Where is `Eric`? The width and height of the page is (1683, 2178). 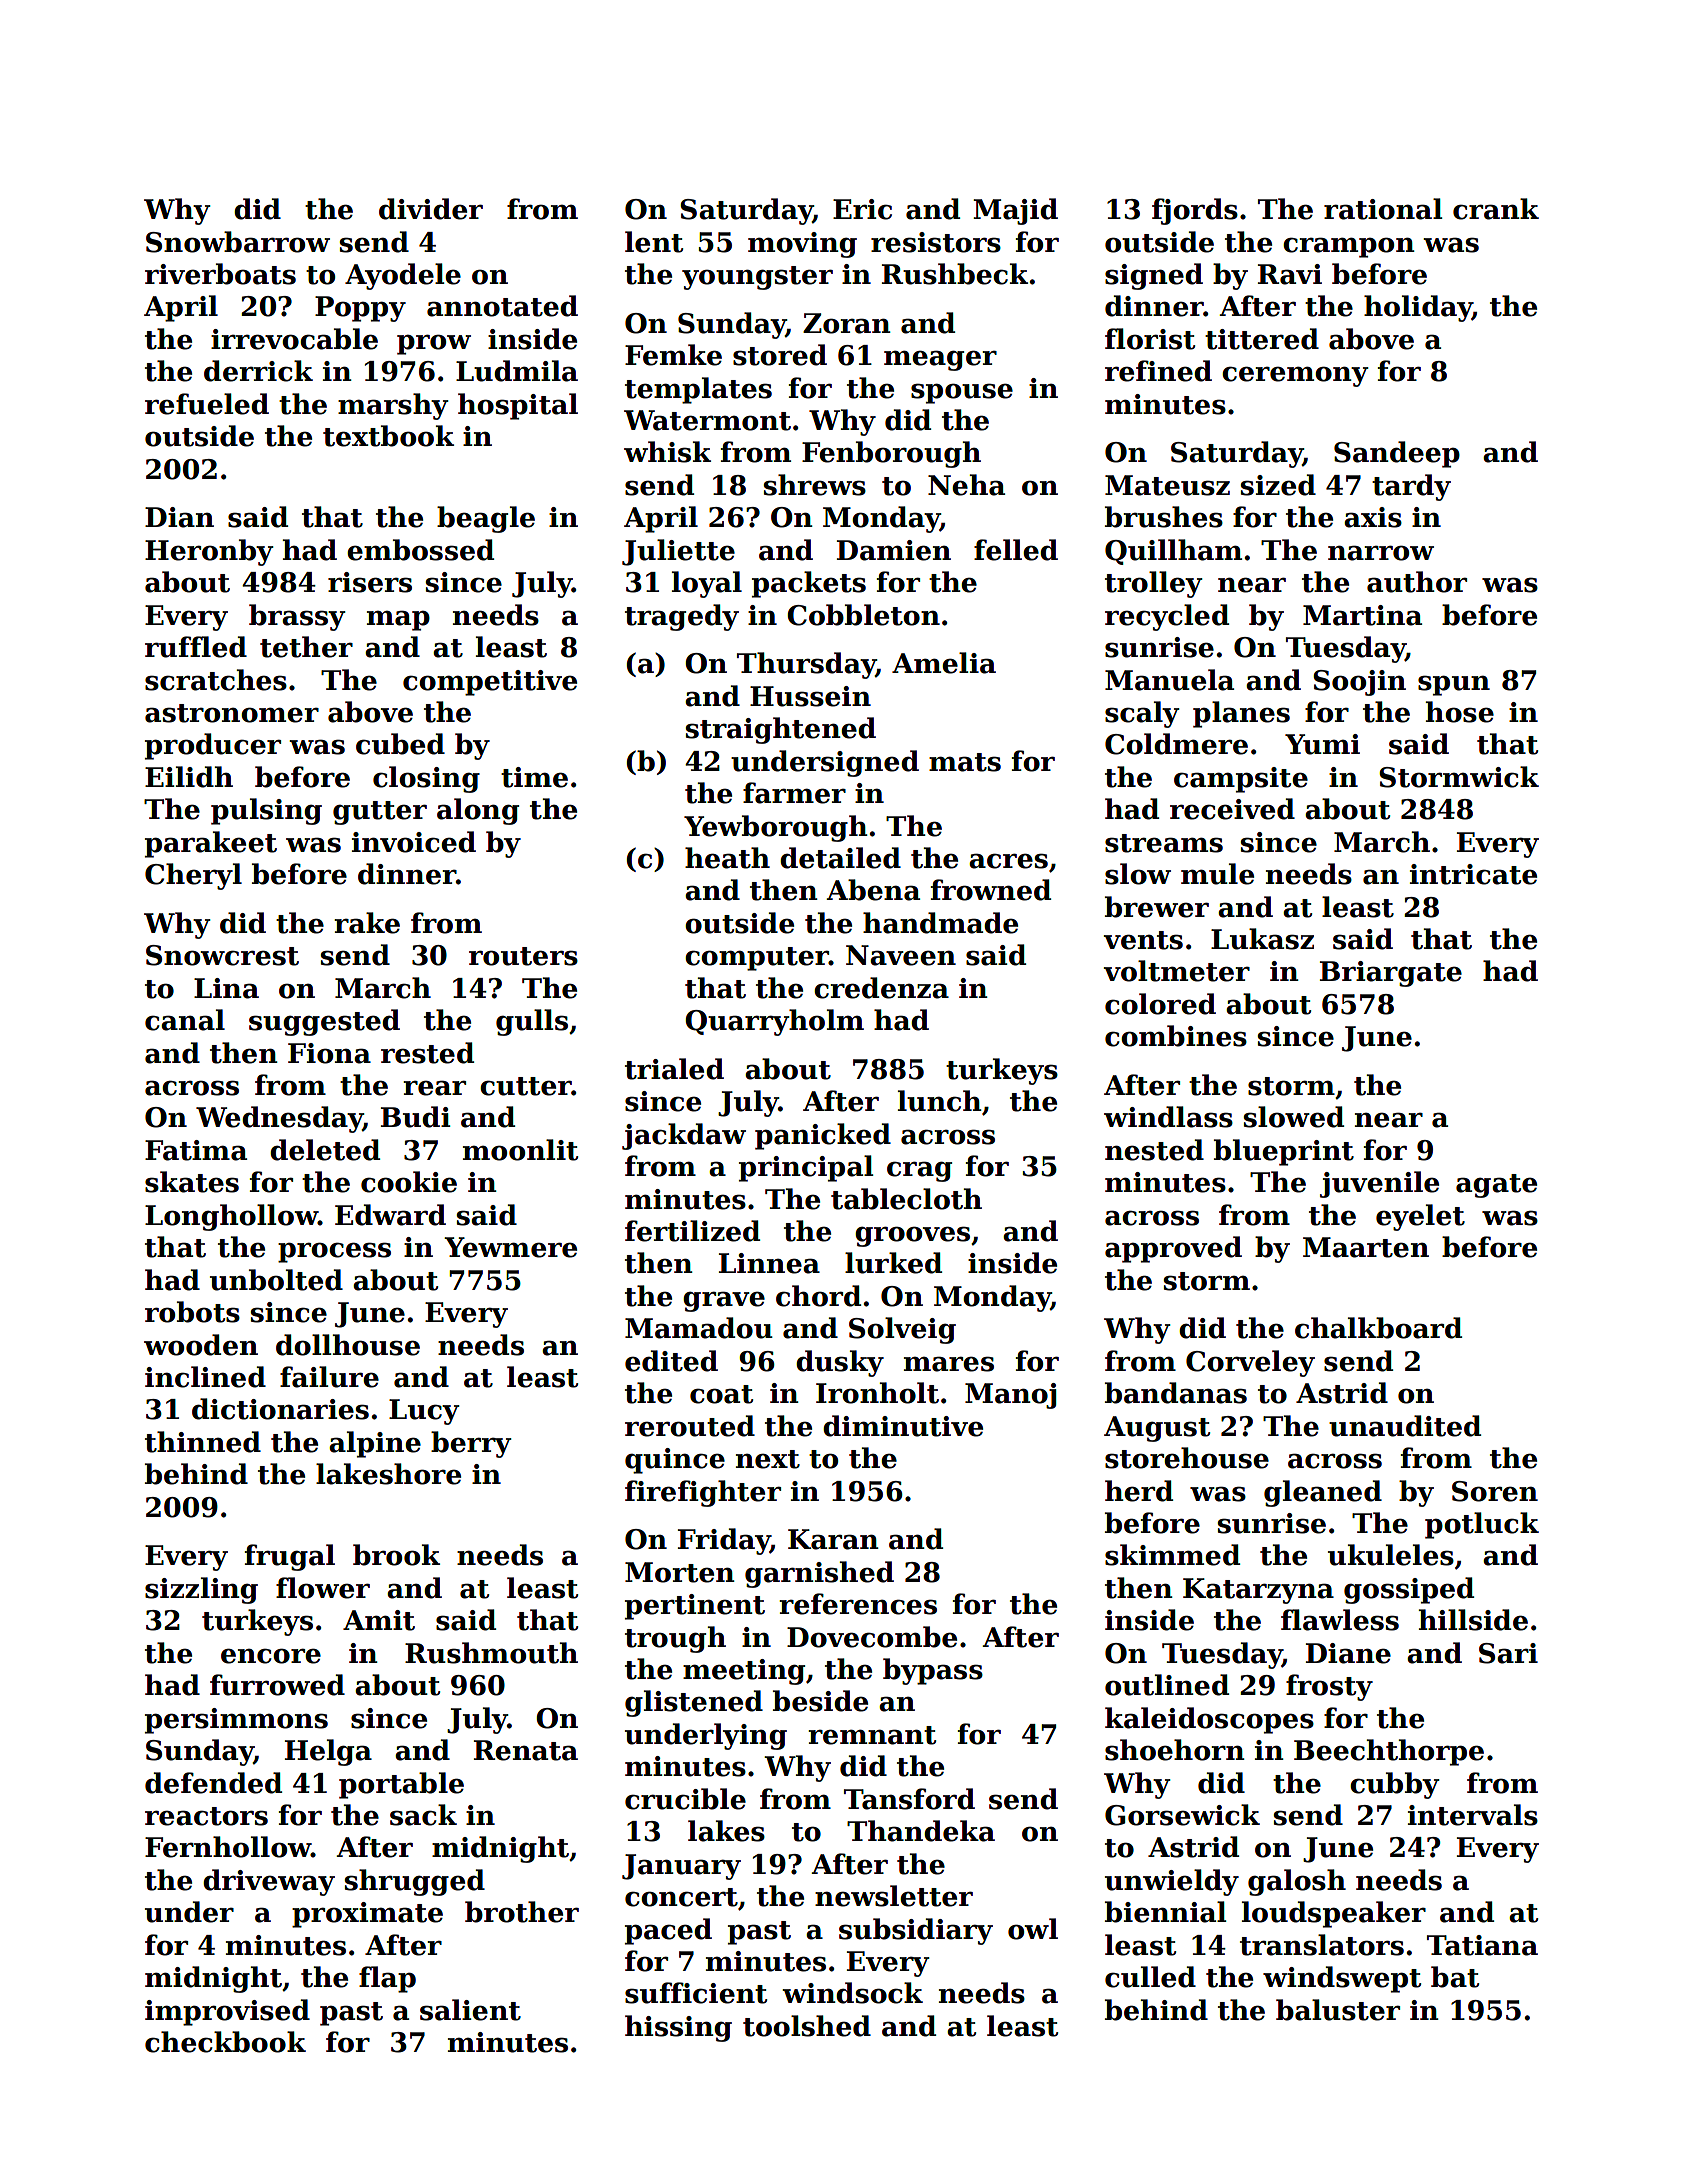 Eric is located at coordinates (862, 209).
